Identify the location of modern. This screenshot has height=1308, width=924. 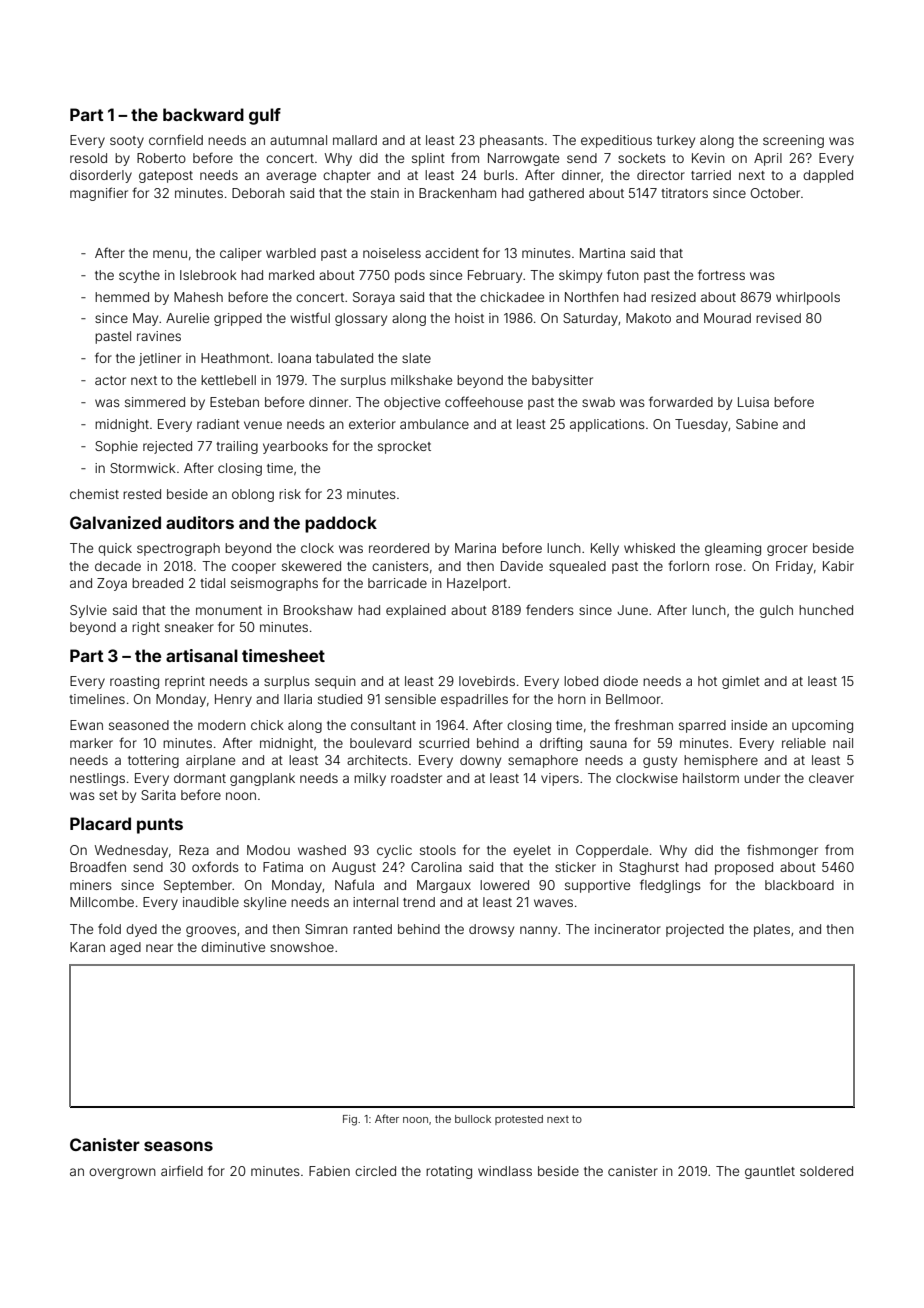
(222, 725).
